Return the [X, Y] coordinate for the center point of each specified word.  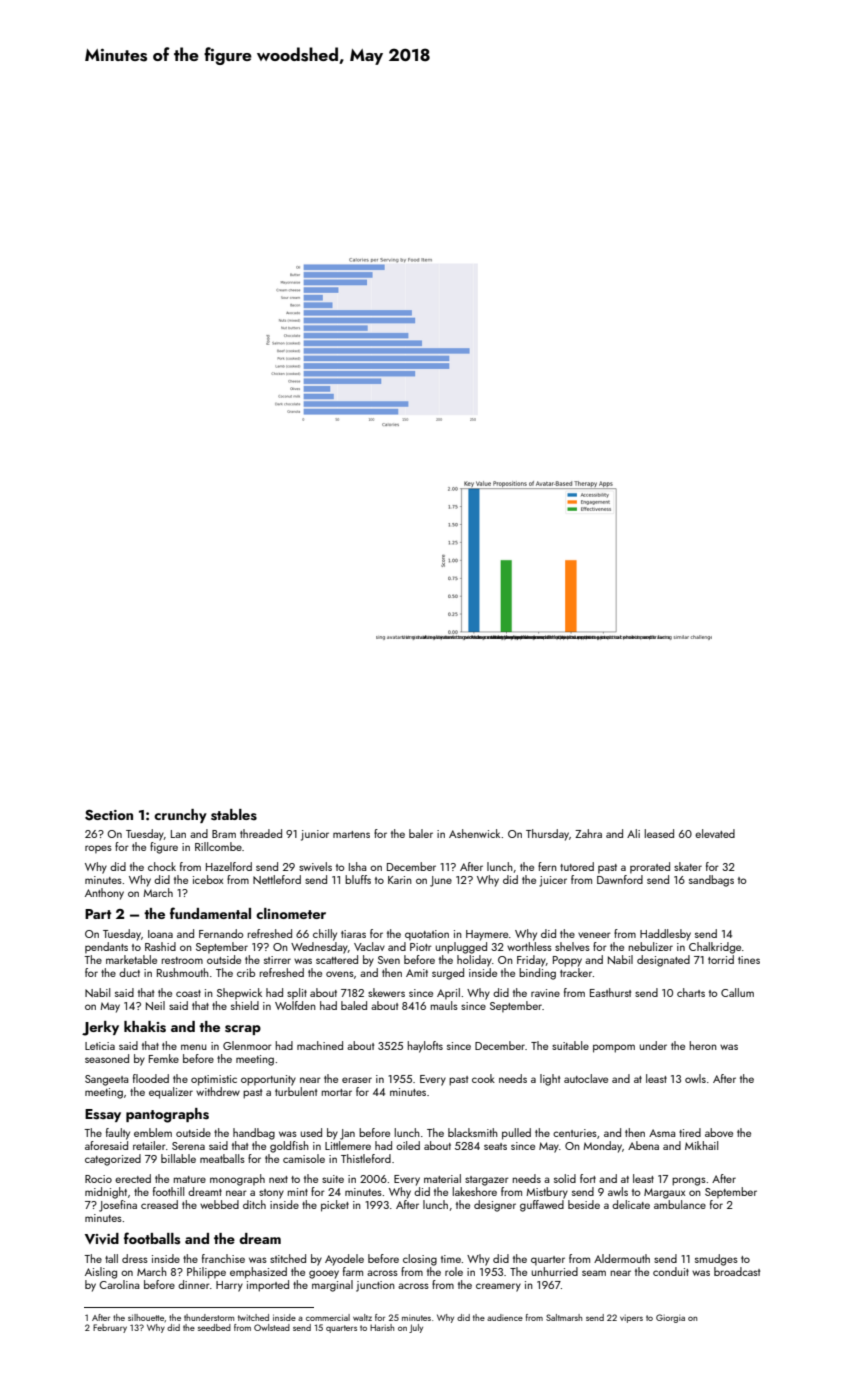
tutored [577, 866]
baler [421, 833]
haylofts [425, 1047]
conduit [671, 1271]
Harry [229, 1286]
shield [245, 1005]
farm [353, 1271]
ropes [98, 849]
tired [690, 1132]
